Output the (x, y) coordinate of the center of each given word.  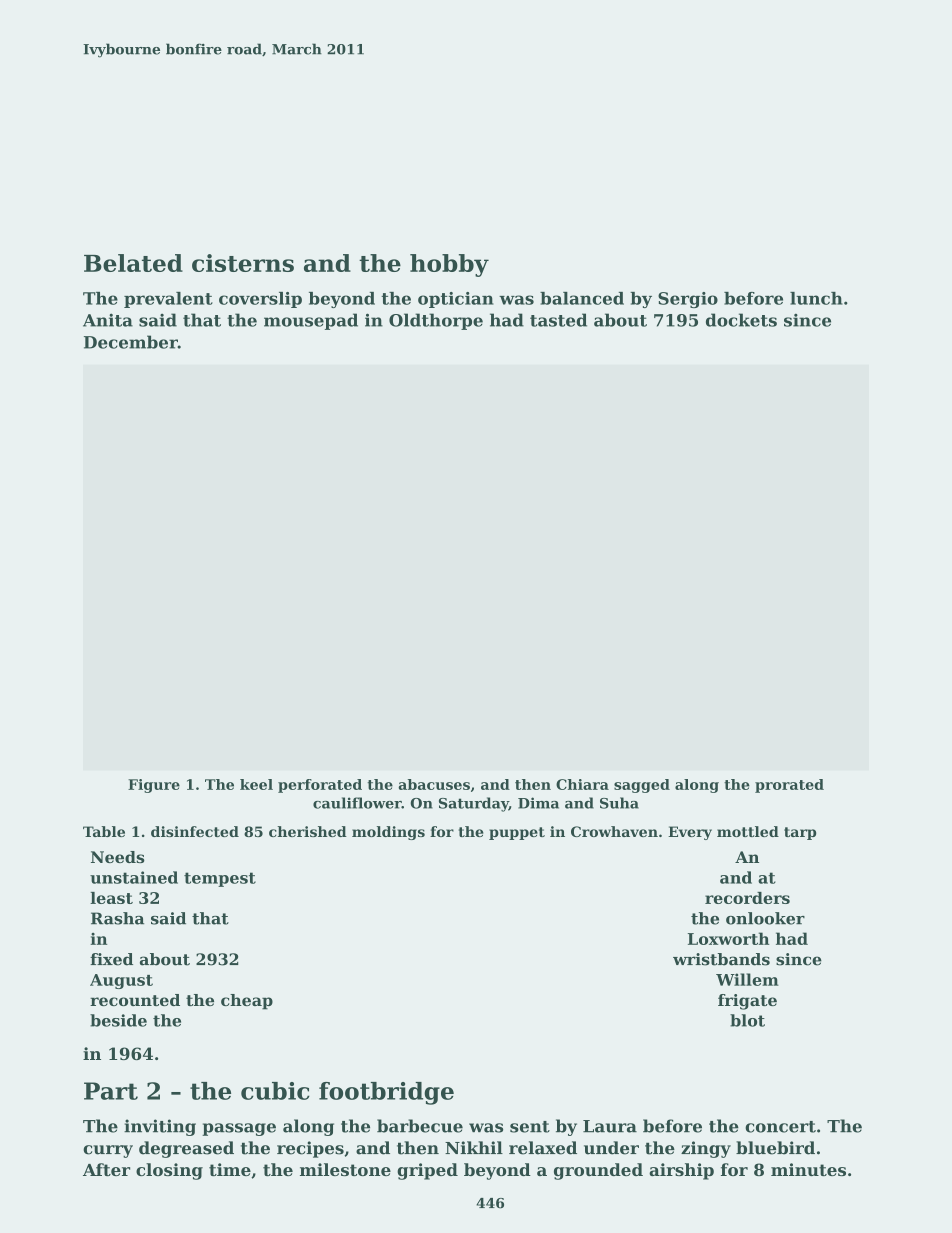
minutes (808, 1169)
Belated (133, 263)
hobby (449, 265)
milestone (345, 1169)
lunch (816, 298)
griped (427, 1171)
